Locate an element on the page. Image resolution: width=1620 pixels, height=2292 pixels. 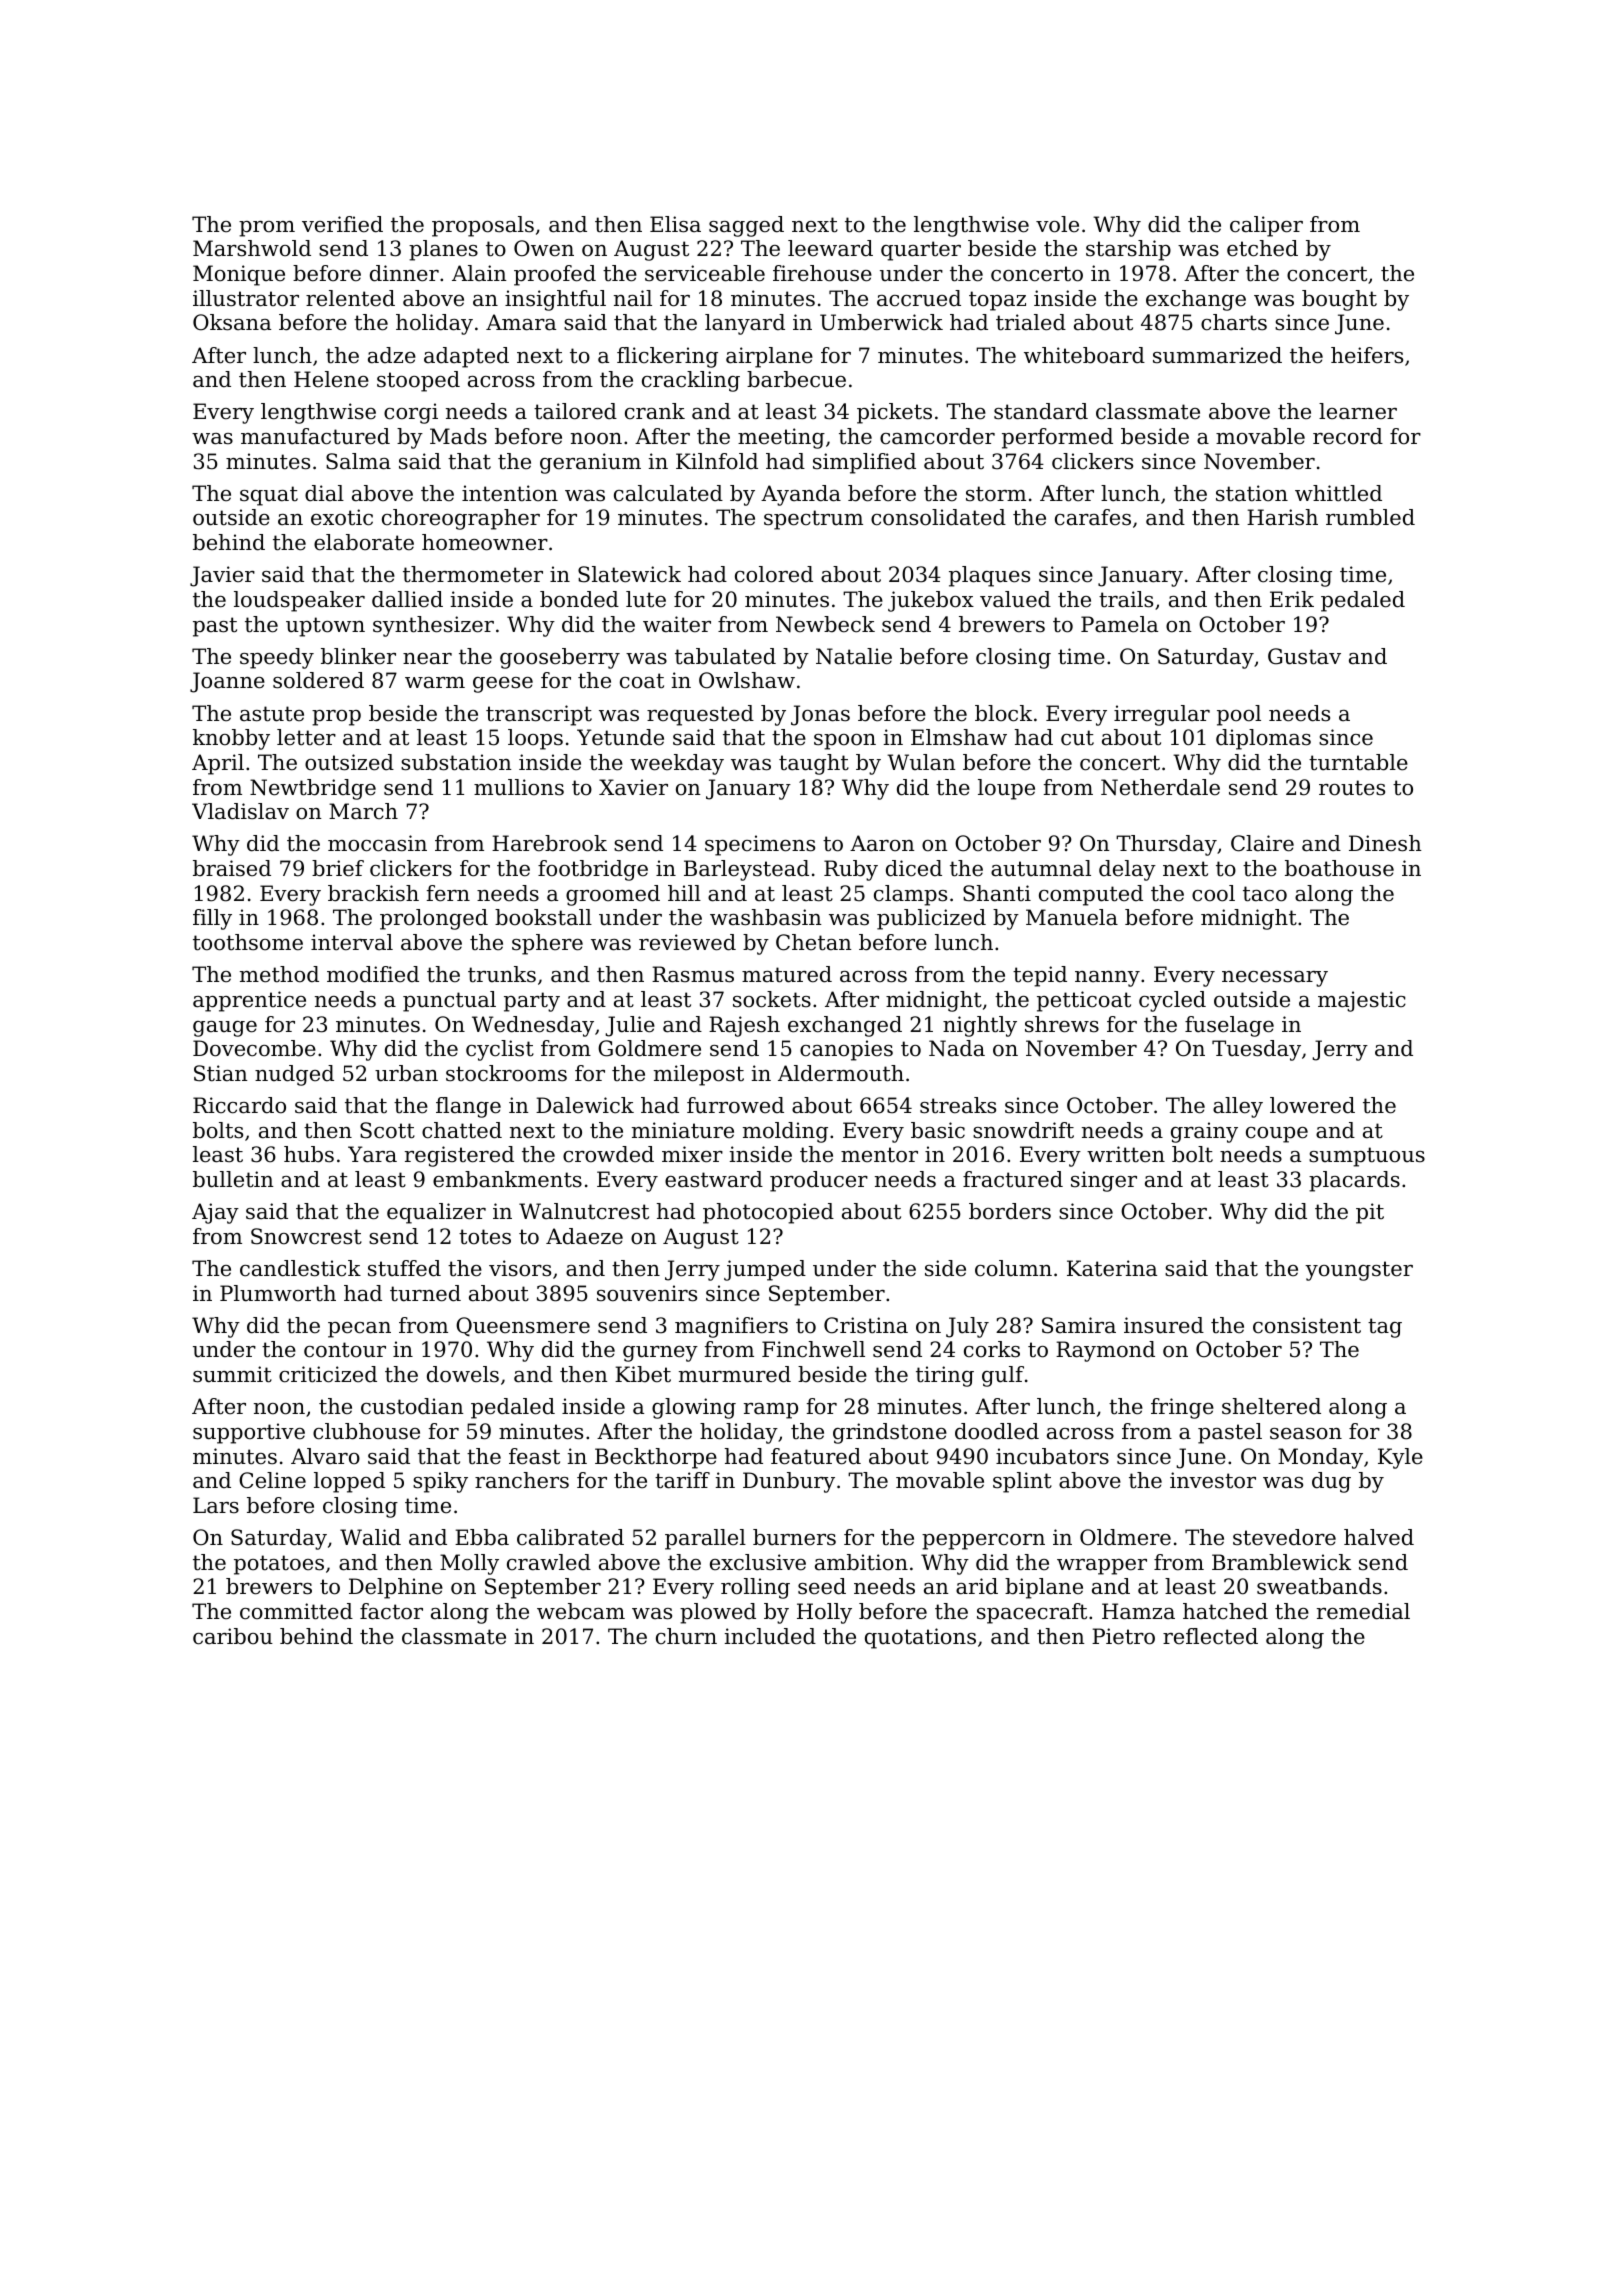
corgi is located at coordinates (411, 413).
